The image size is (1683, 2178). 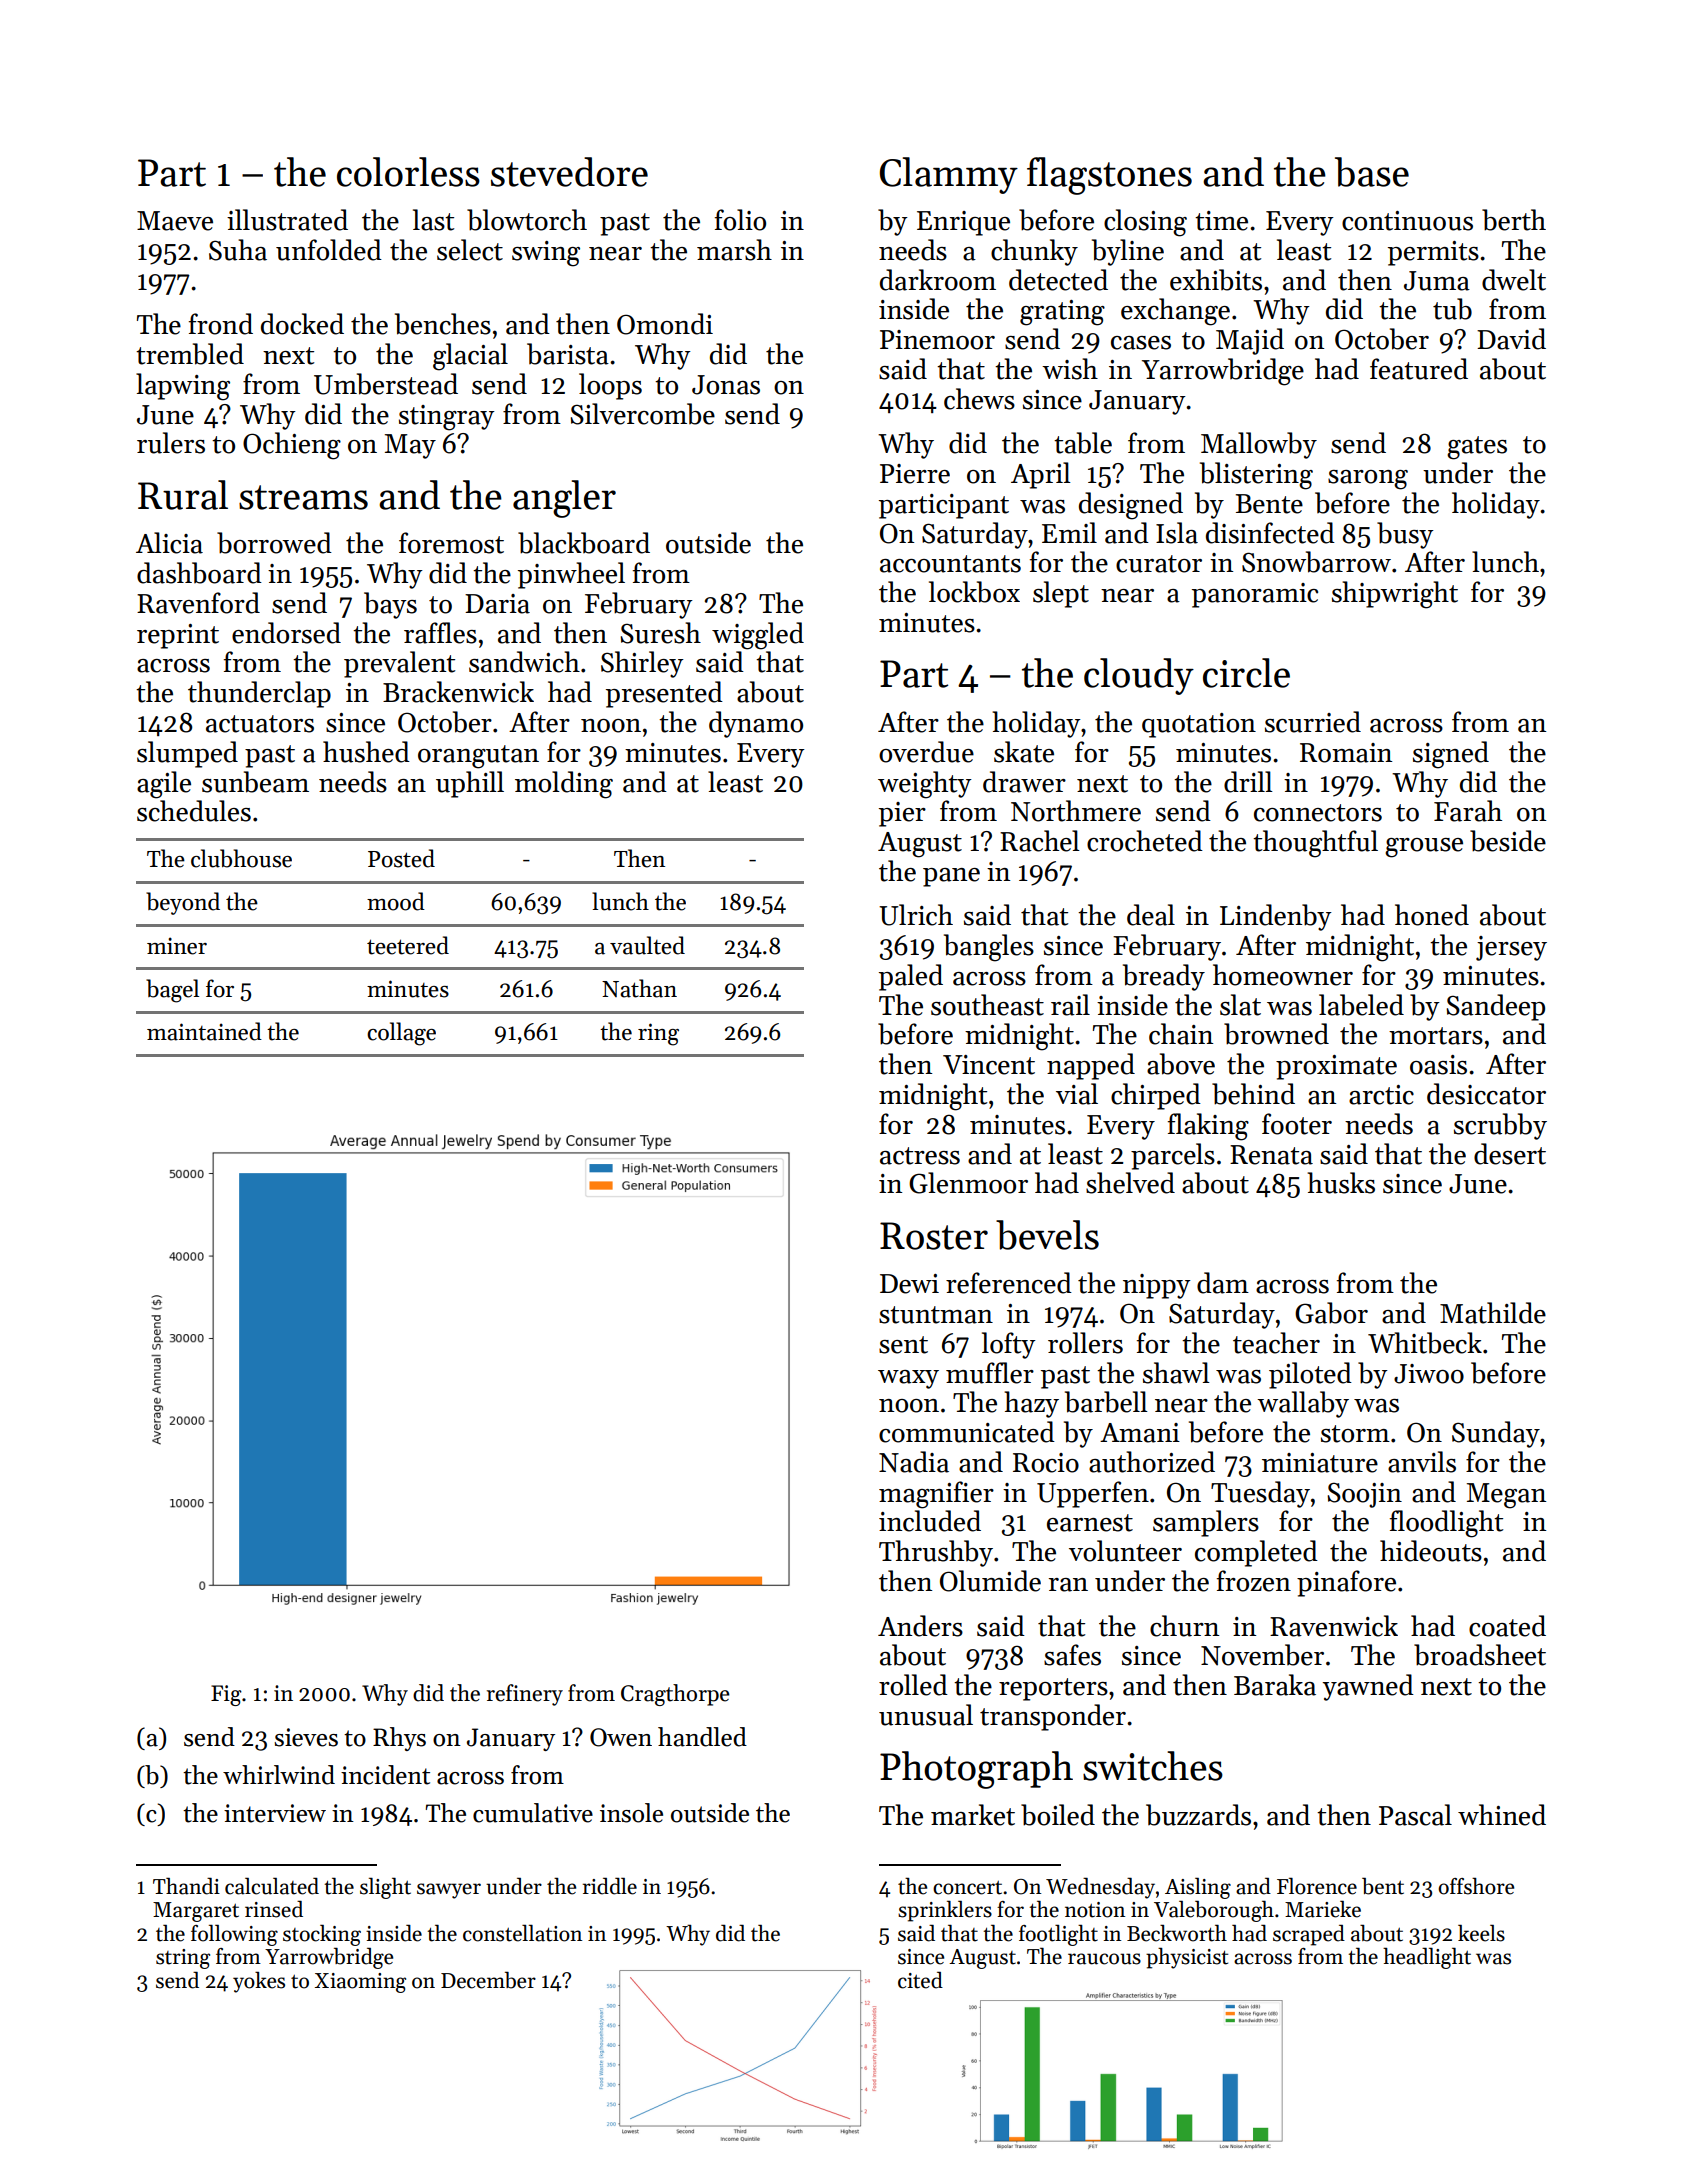 What do you see at coordinates (920, 1156) in the image?
I see `actress` at bounding box center [920, 1156].
